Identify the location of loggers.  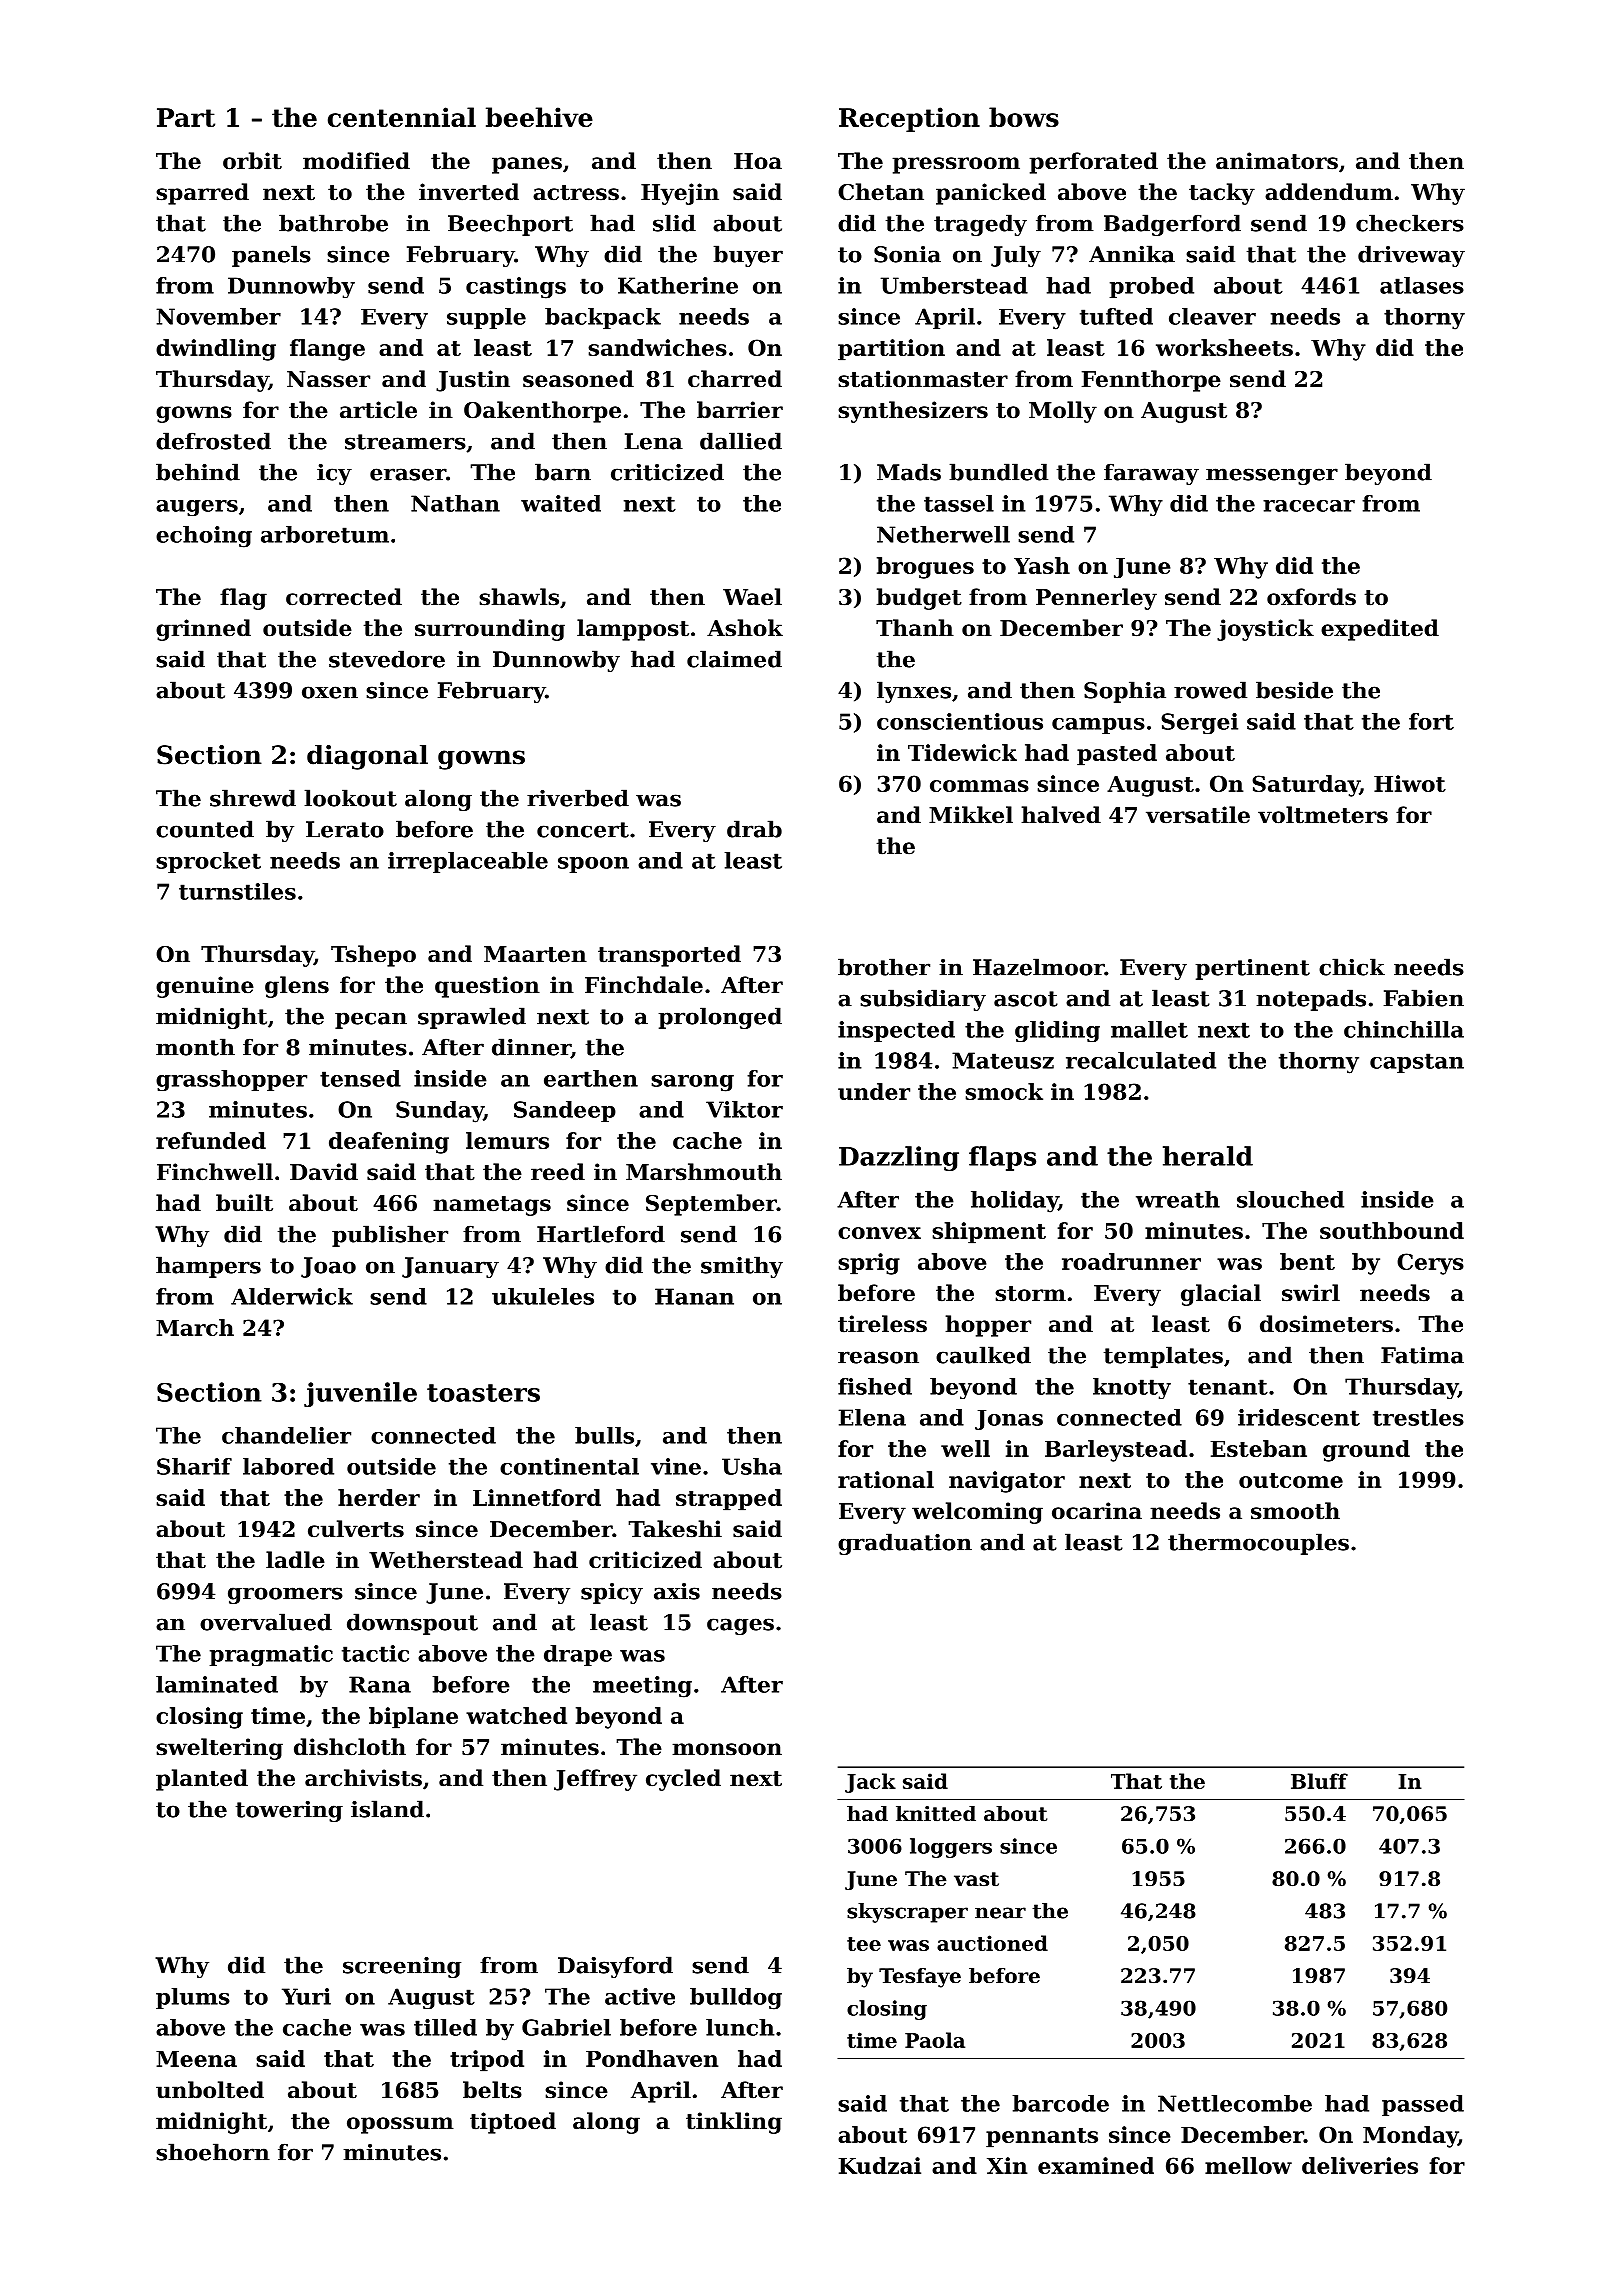
(951, 1848).
